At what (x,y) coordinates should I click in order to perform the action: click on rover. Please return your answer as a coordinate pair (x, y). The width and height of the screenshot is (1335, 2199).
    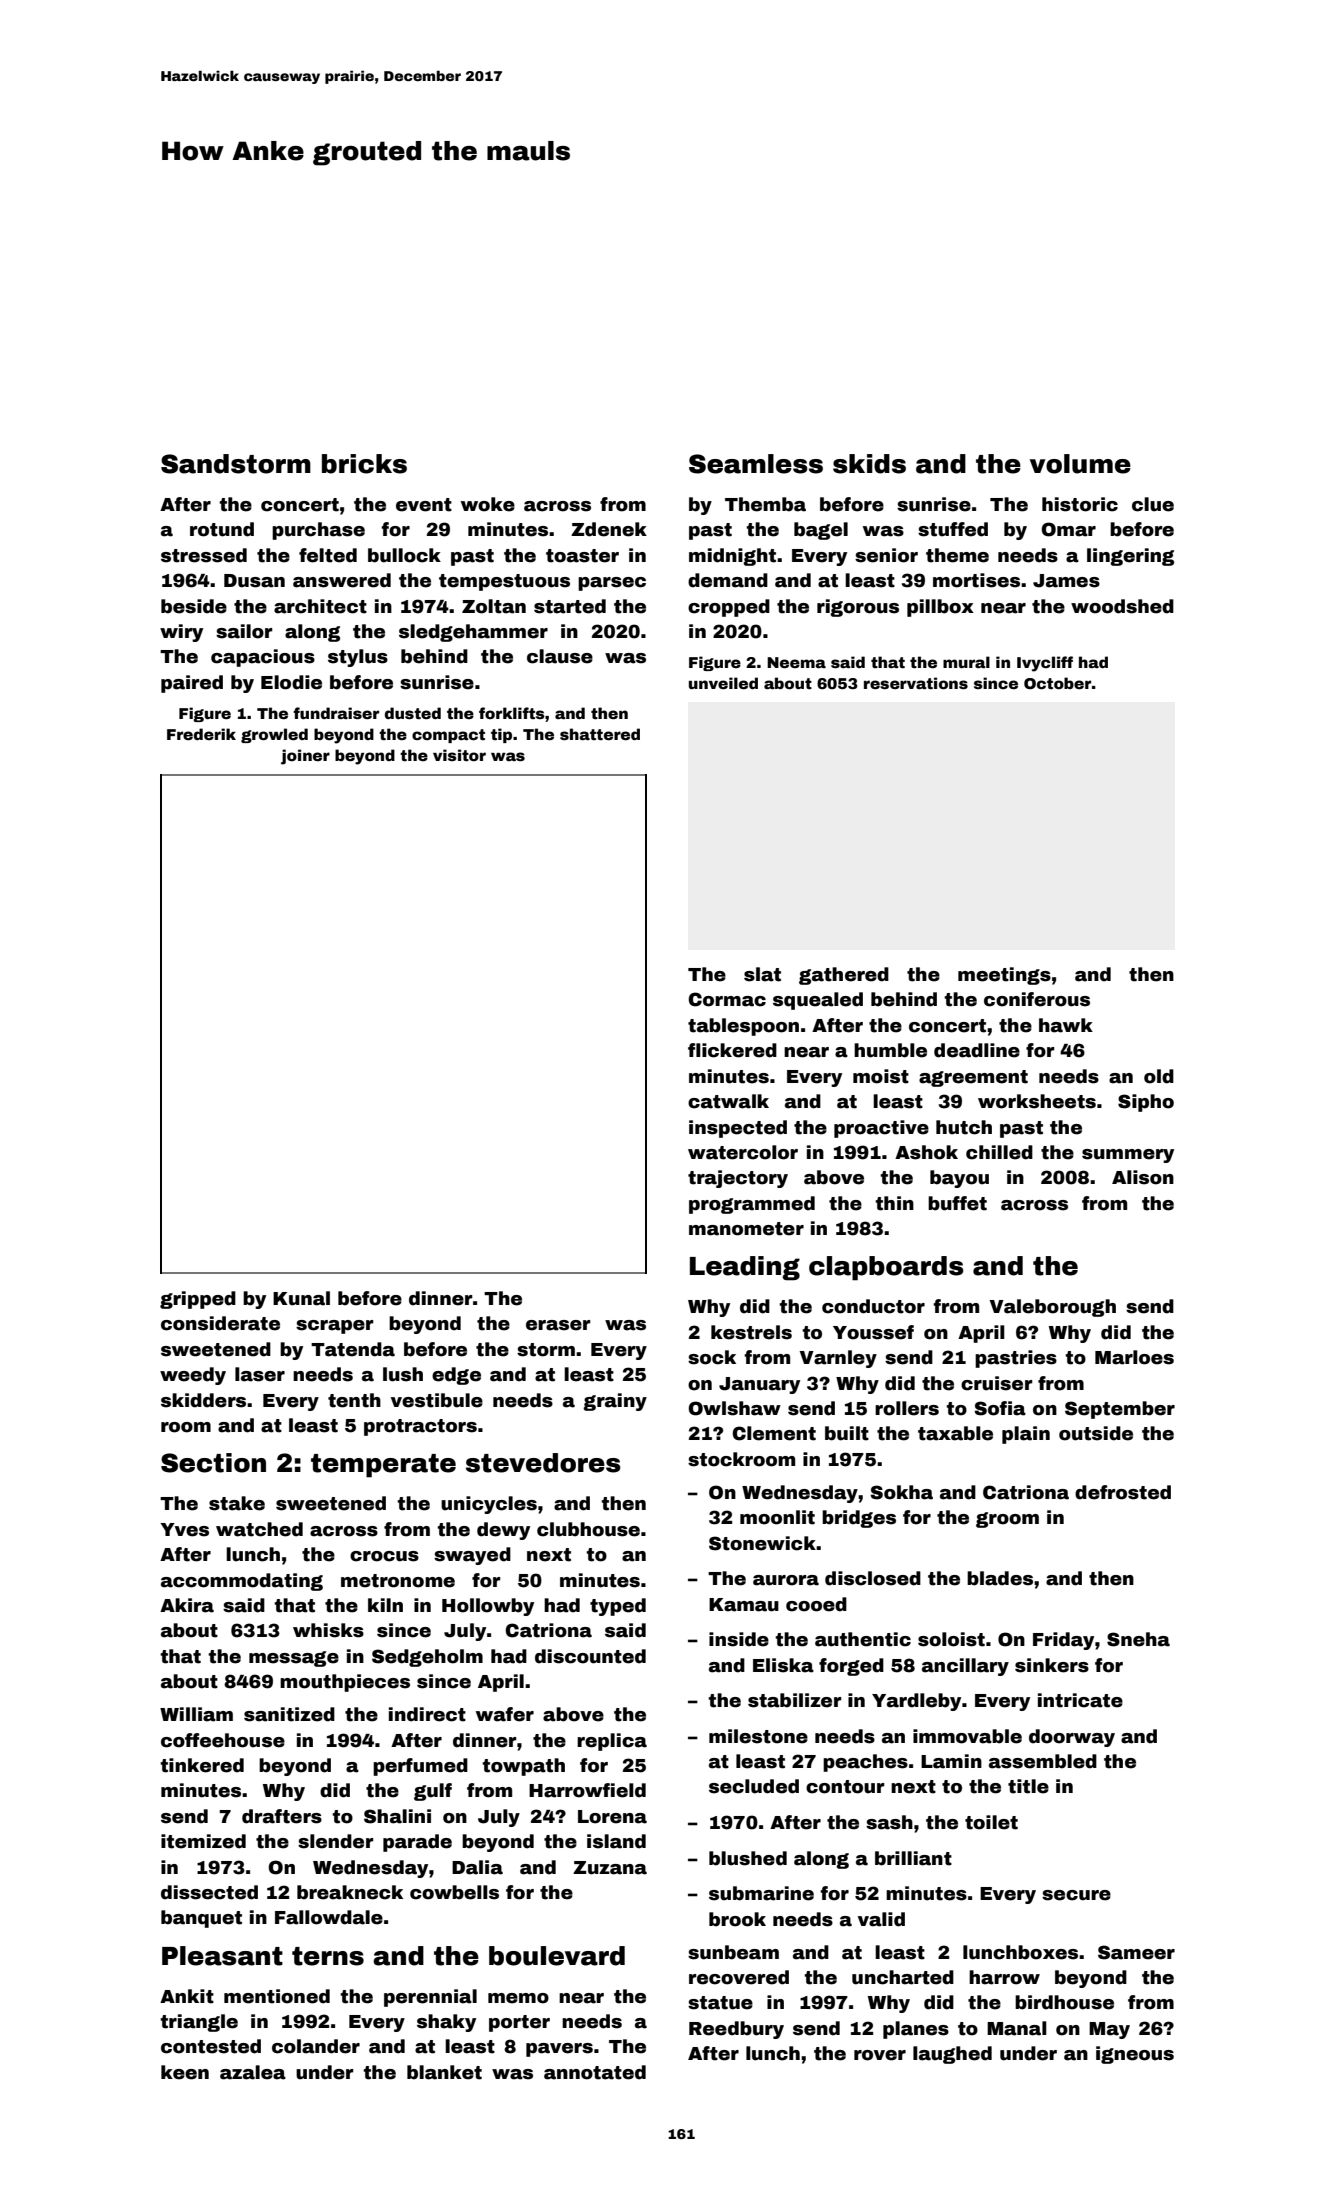
    Looking at the image, I should click on (880, 2055).
